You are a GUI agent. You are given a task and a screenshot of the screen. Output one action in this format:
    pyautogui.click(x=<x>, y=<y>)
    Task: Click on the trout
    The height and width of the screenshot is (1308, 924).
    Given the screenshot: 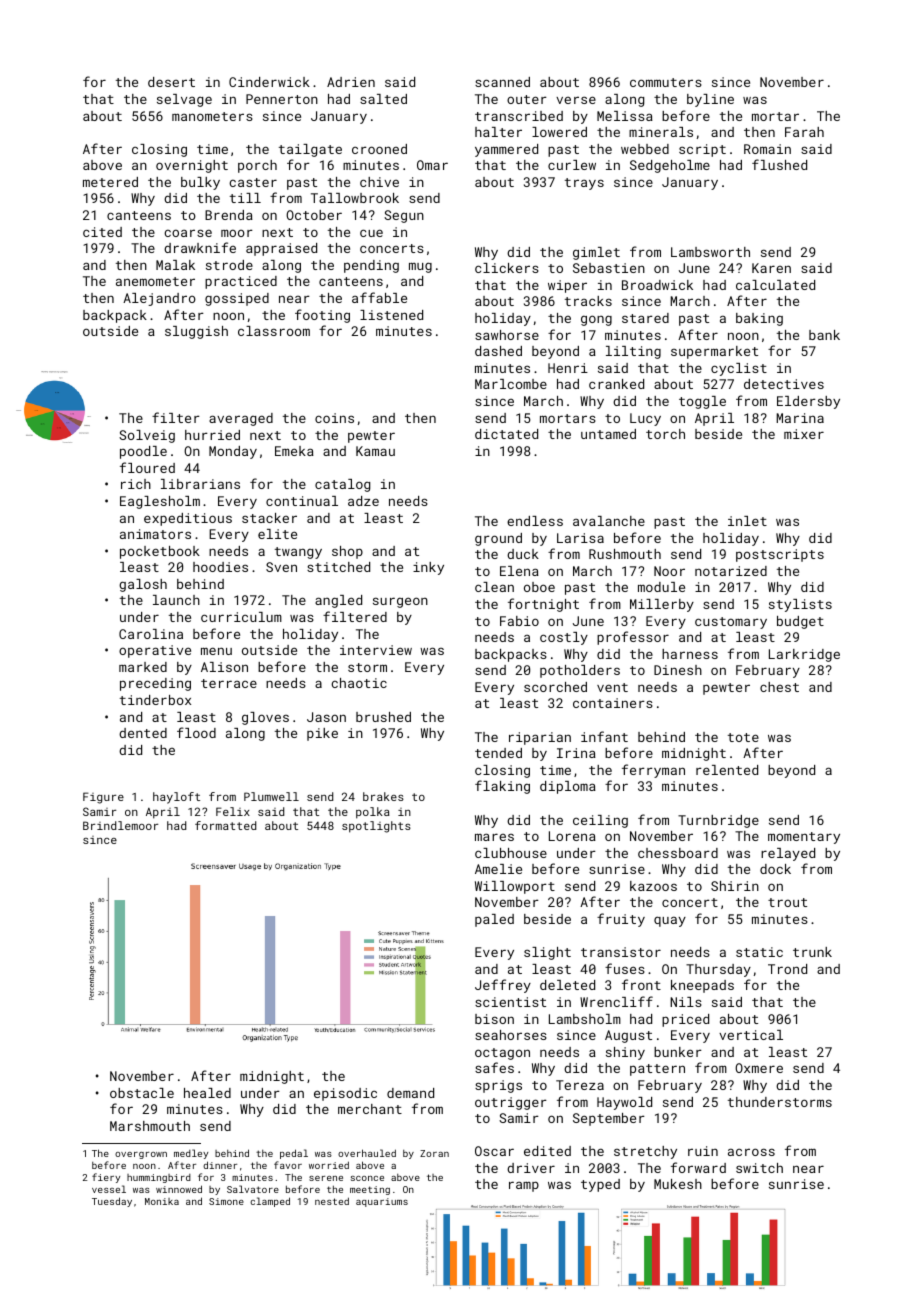 What is the action you would take?
    pyautogui.click(x=787, y=902)
